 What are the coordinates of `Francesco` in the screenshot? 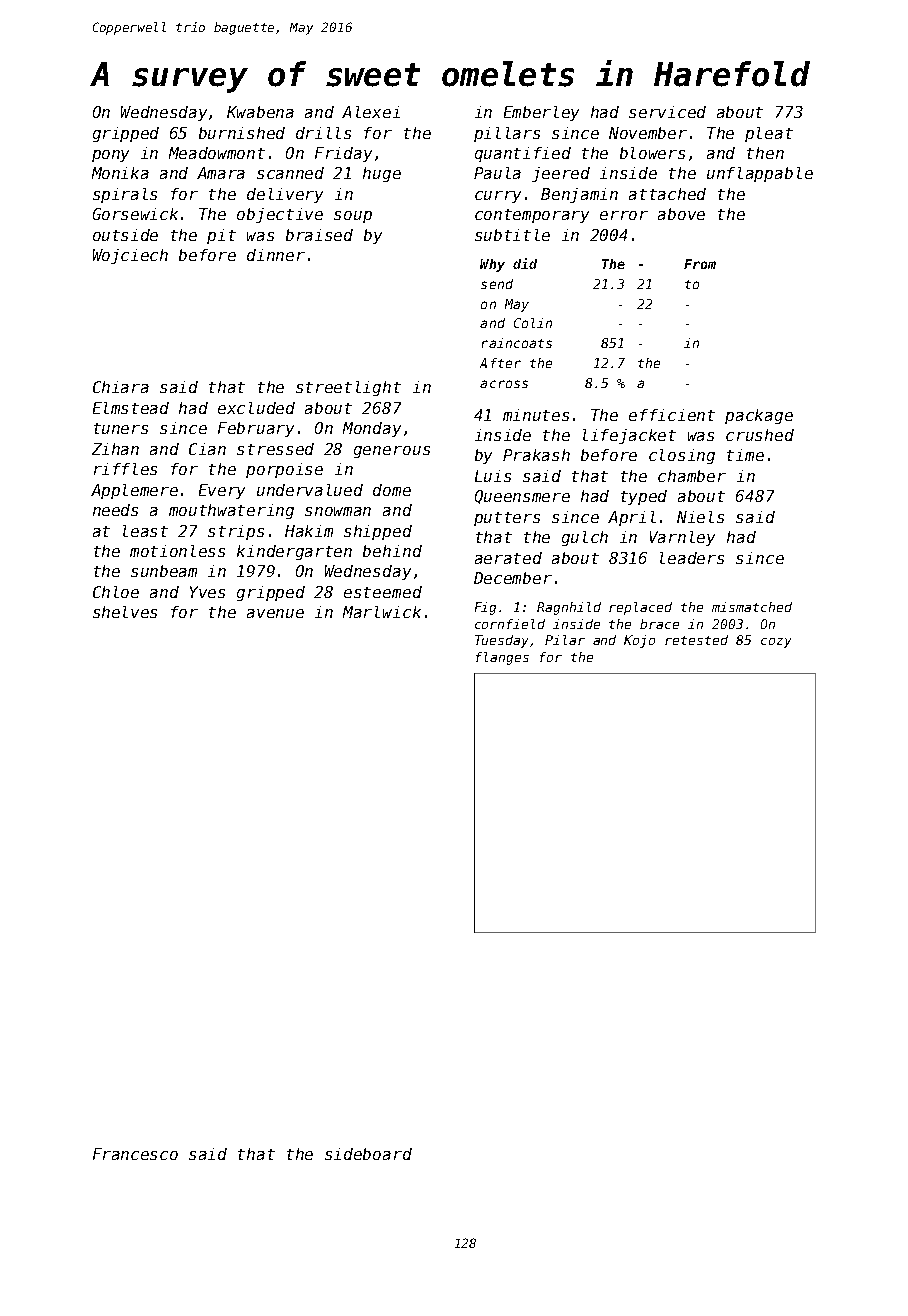 It's located at (135, 1154).
